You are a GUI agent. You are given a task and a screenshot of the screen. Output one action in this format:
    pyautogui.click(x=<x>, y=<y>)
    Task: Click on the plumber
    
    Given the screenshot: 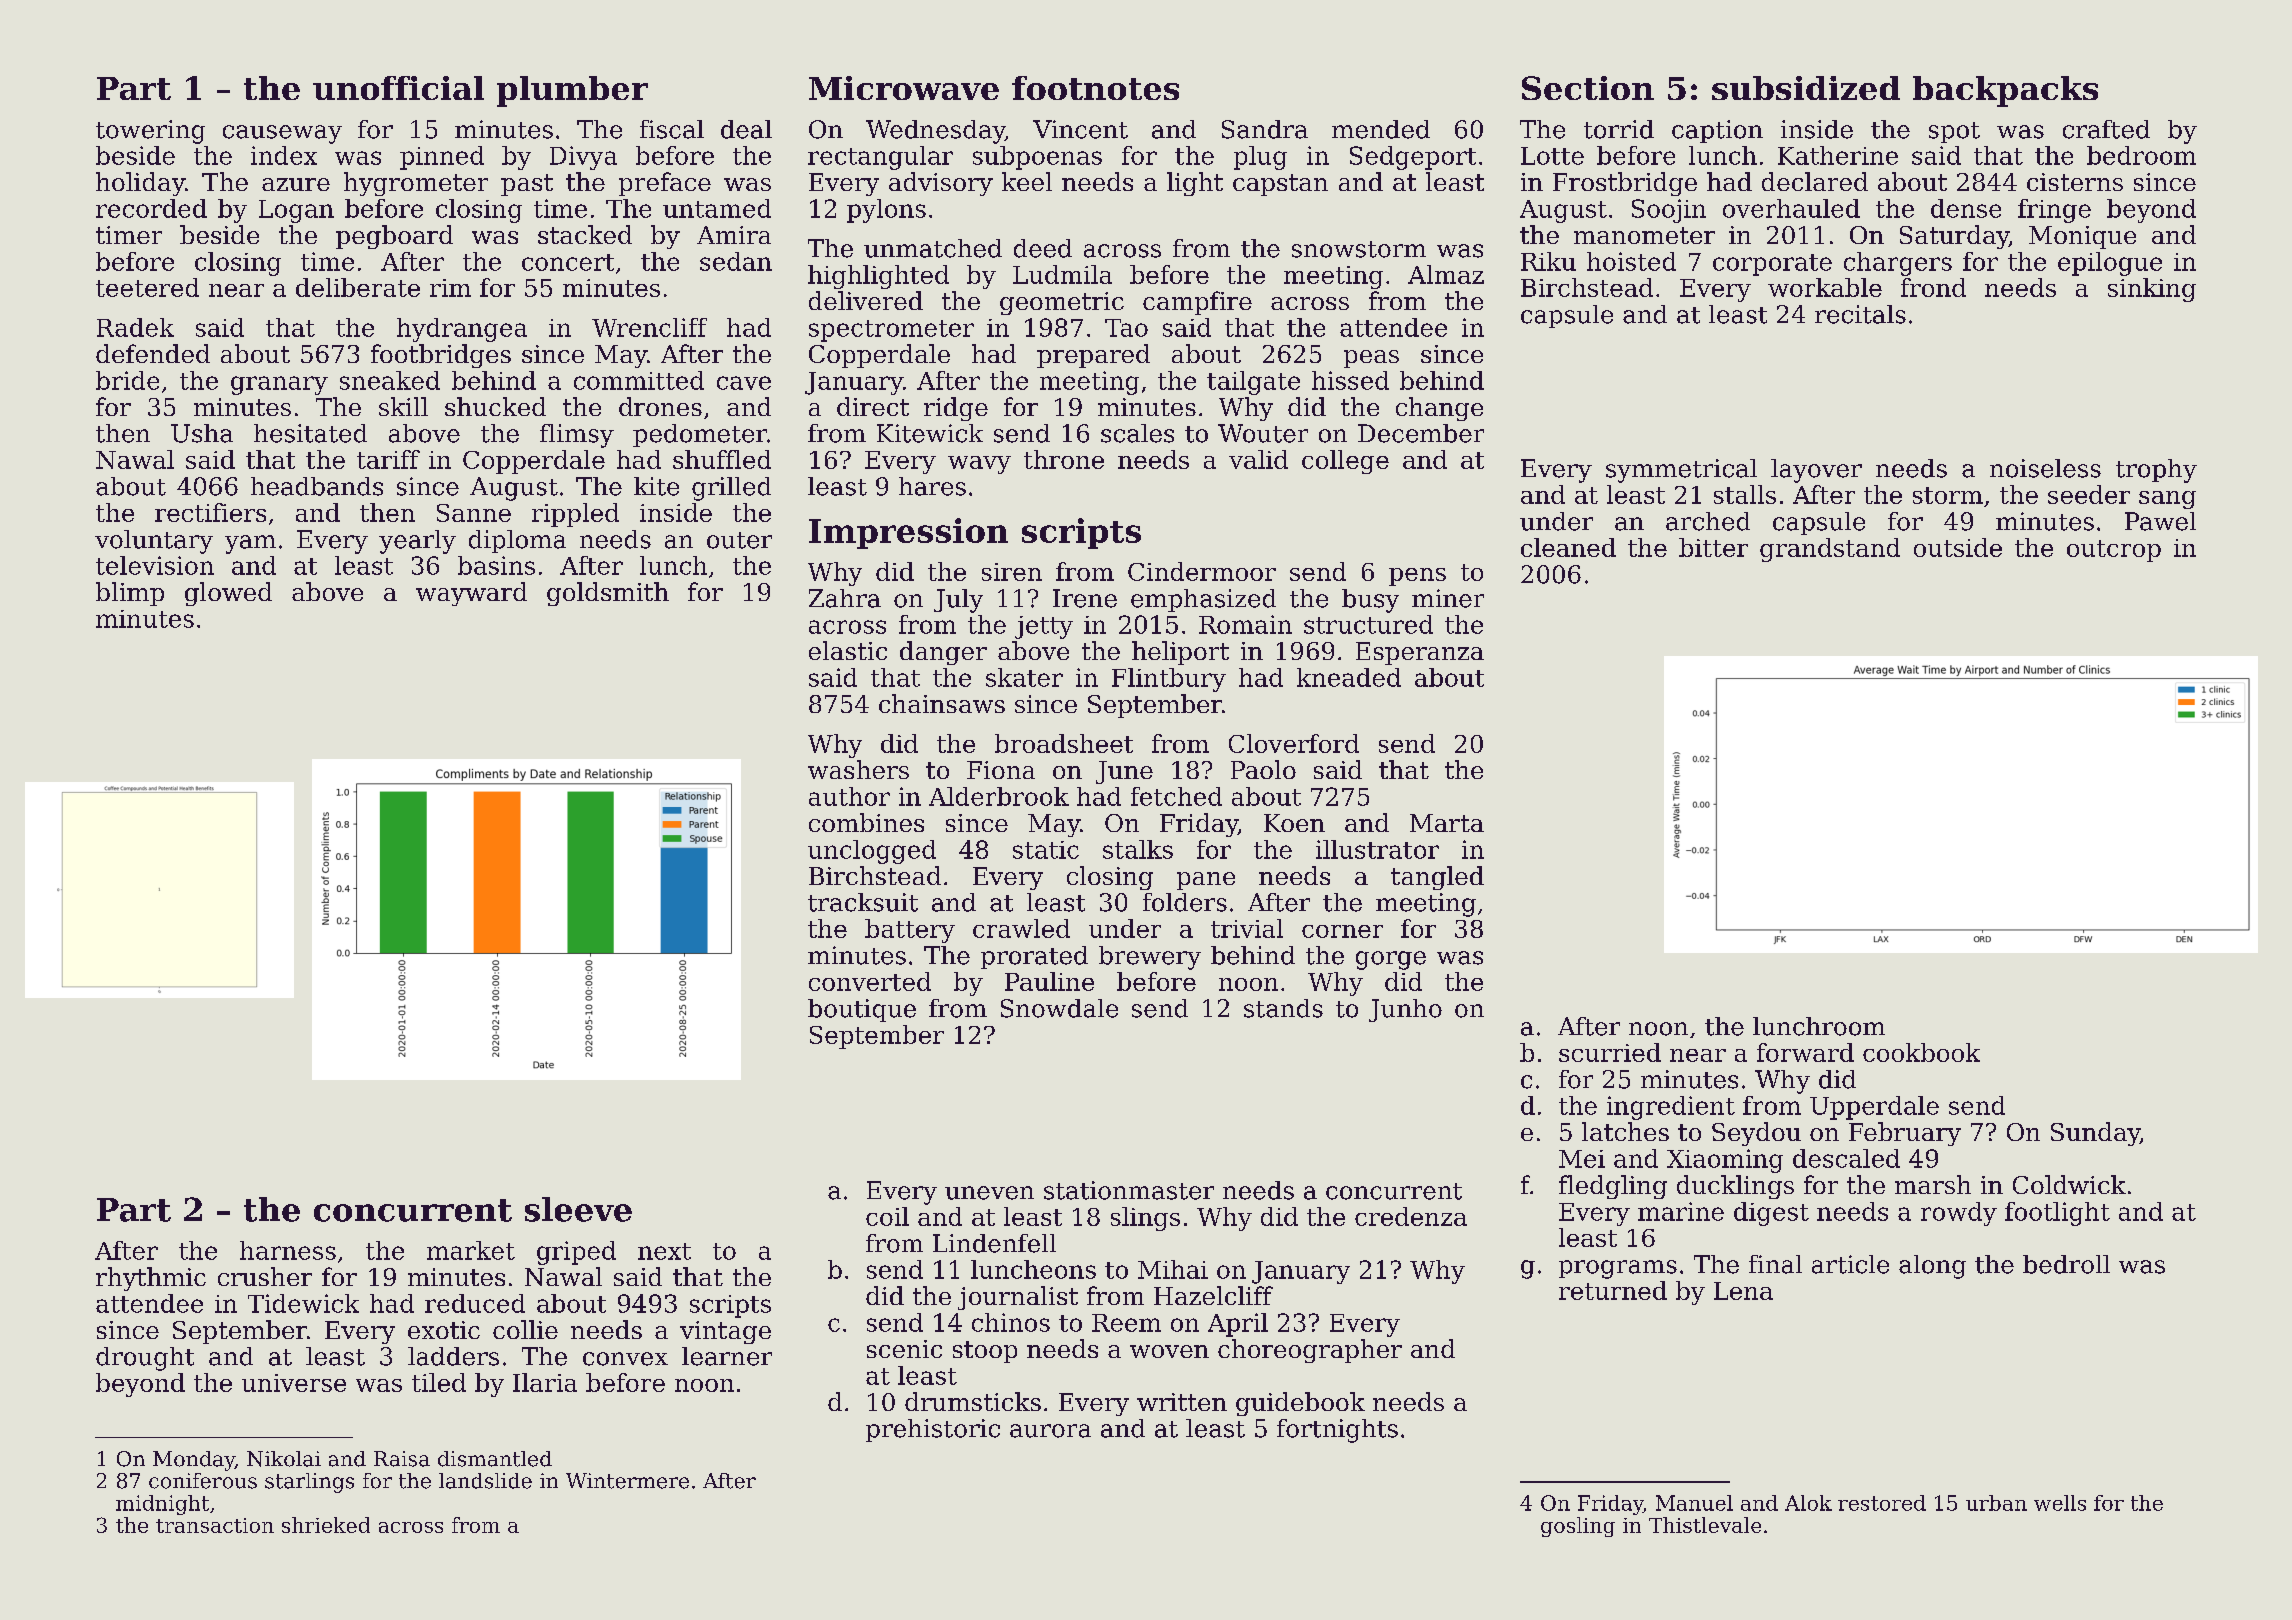 What is the action you would take?
    pyautogui.click(x=572, y=91)
